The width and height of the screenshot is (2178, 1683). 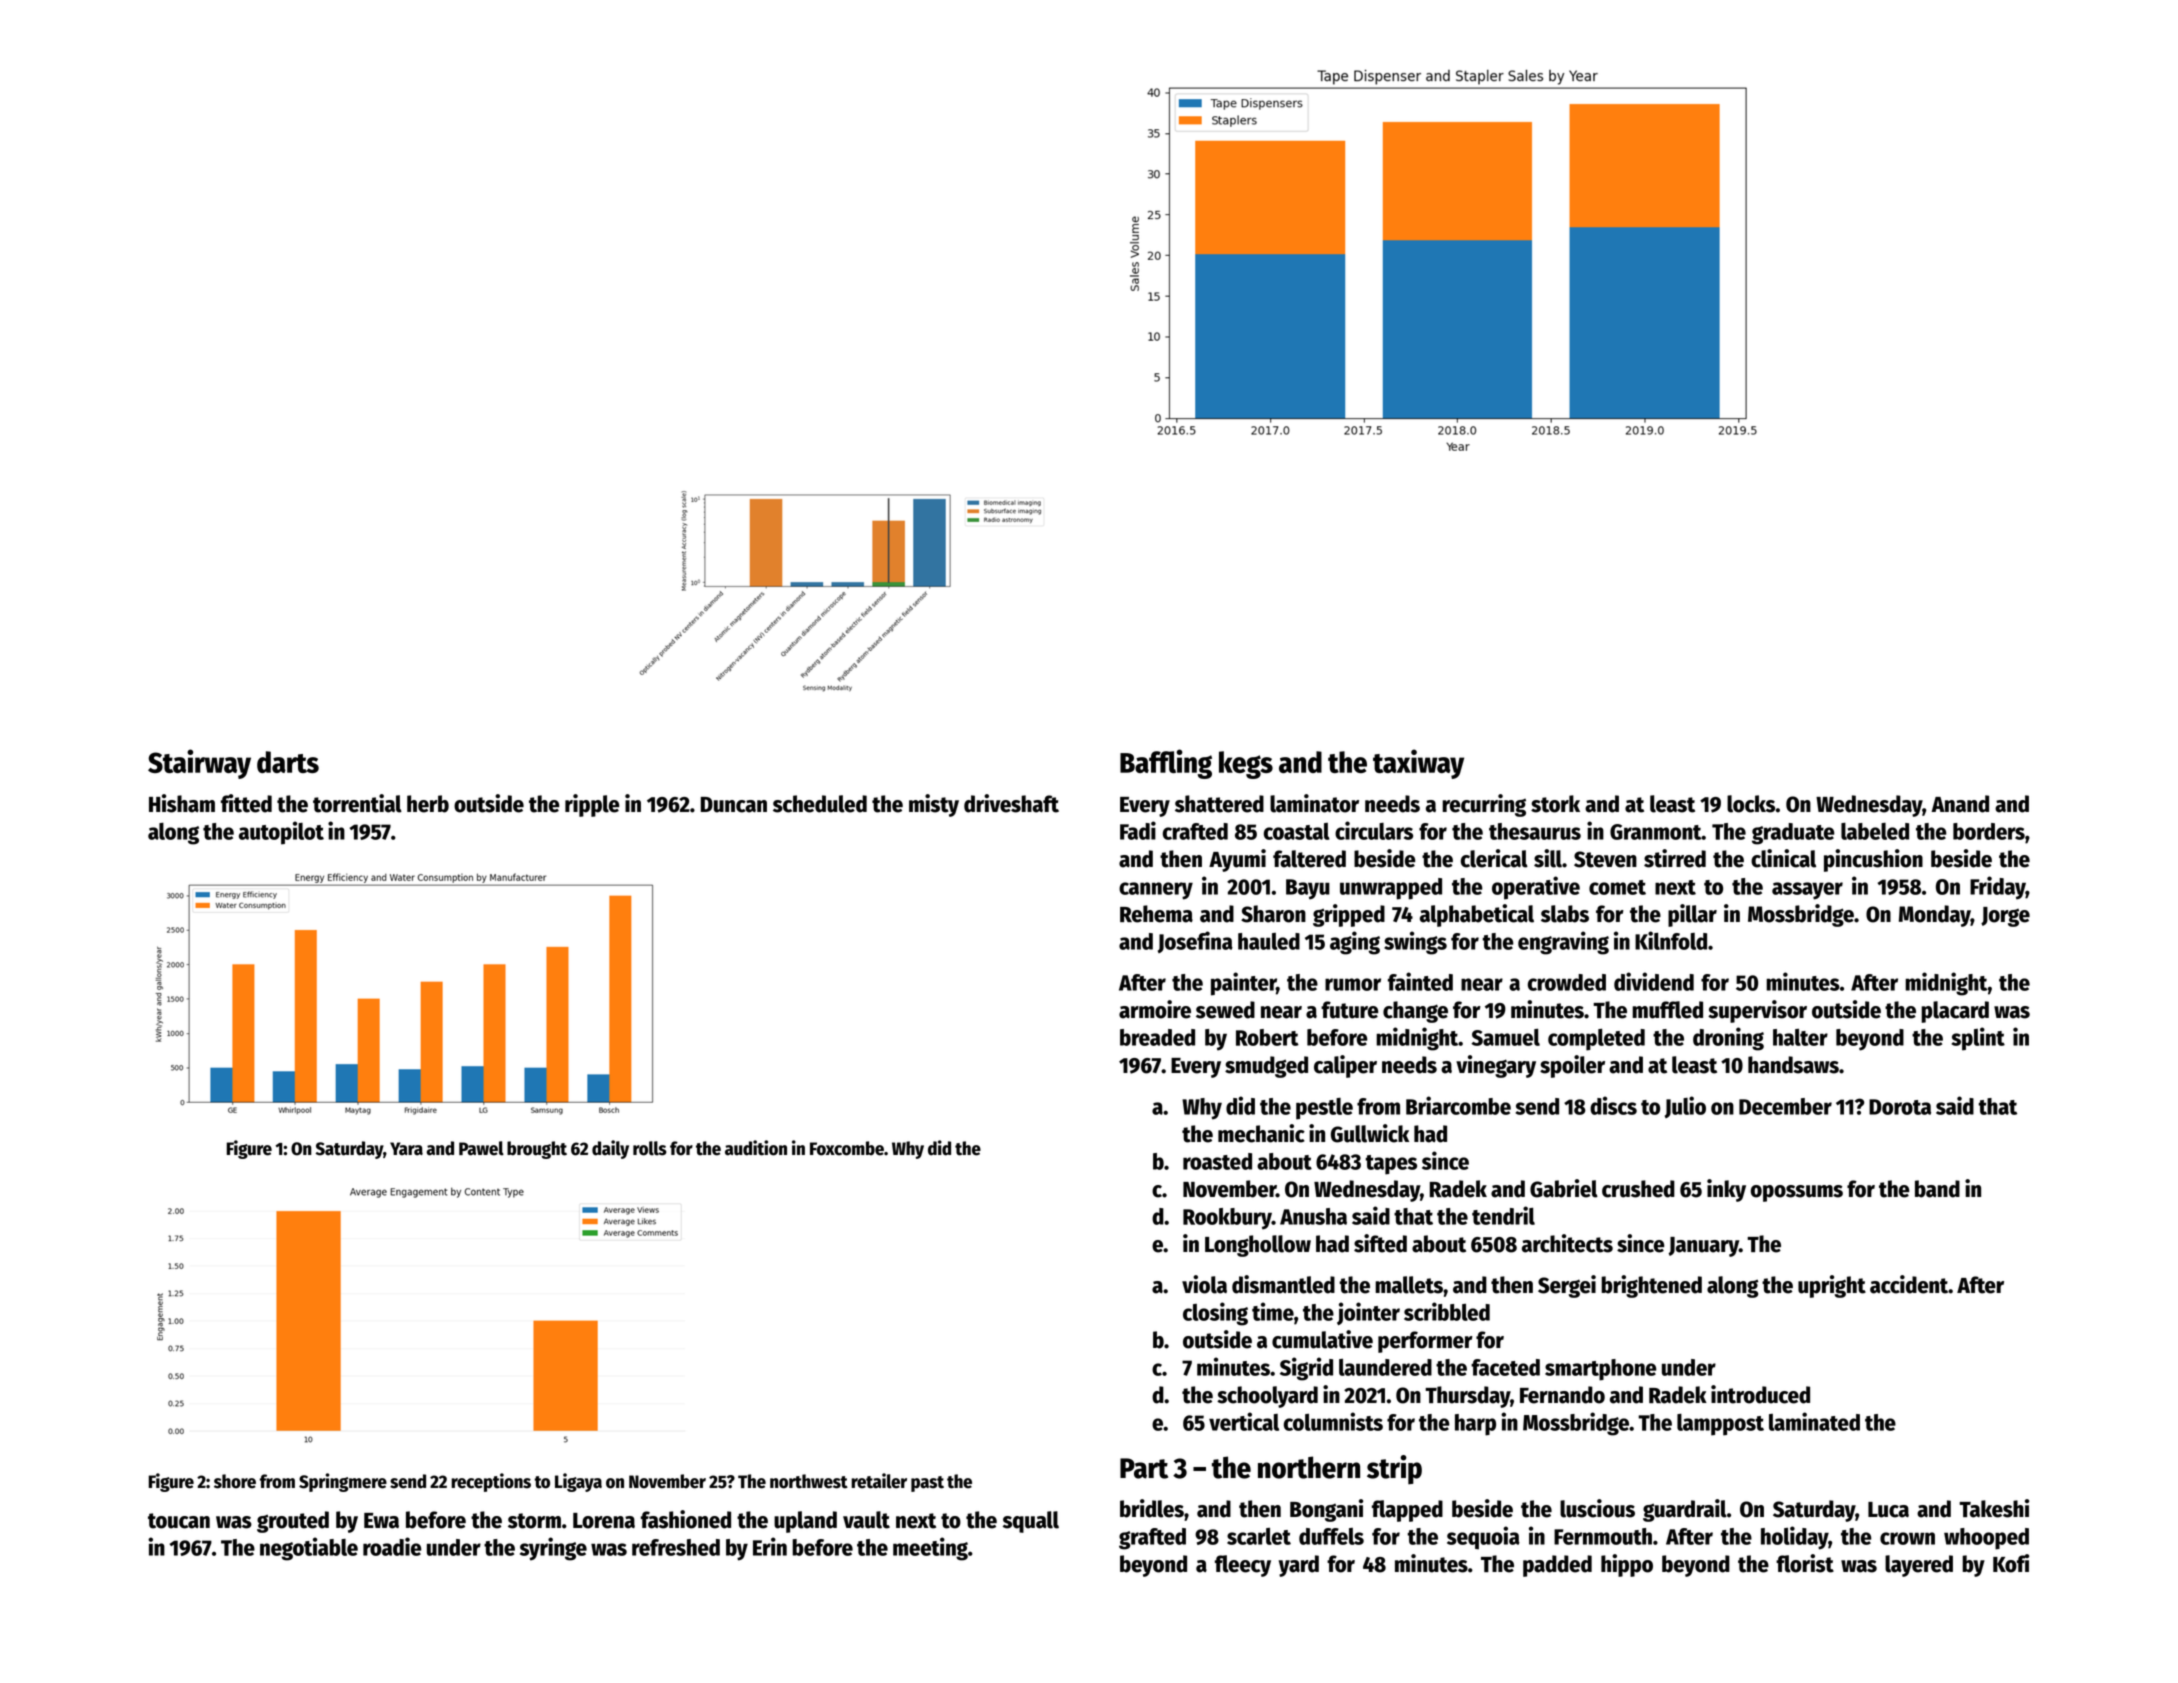 What do you see at coordinates (1243, 1566) in the screenshot?
I see `fleecy` at bounding box center [1243, 1566].
